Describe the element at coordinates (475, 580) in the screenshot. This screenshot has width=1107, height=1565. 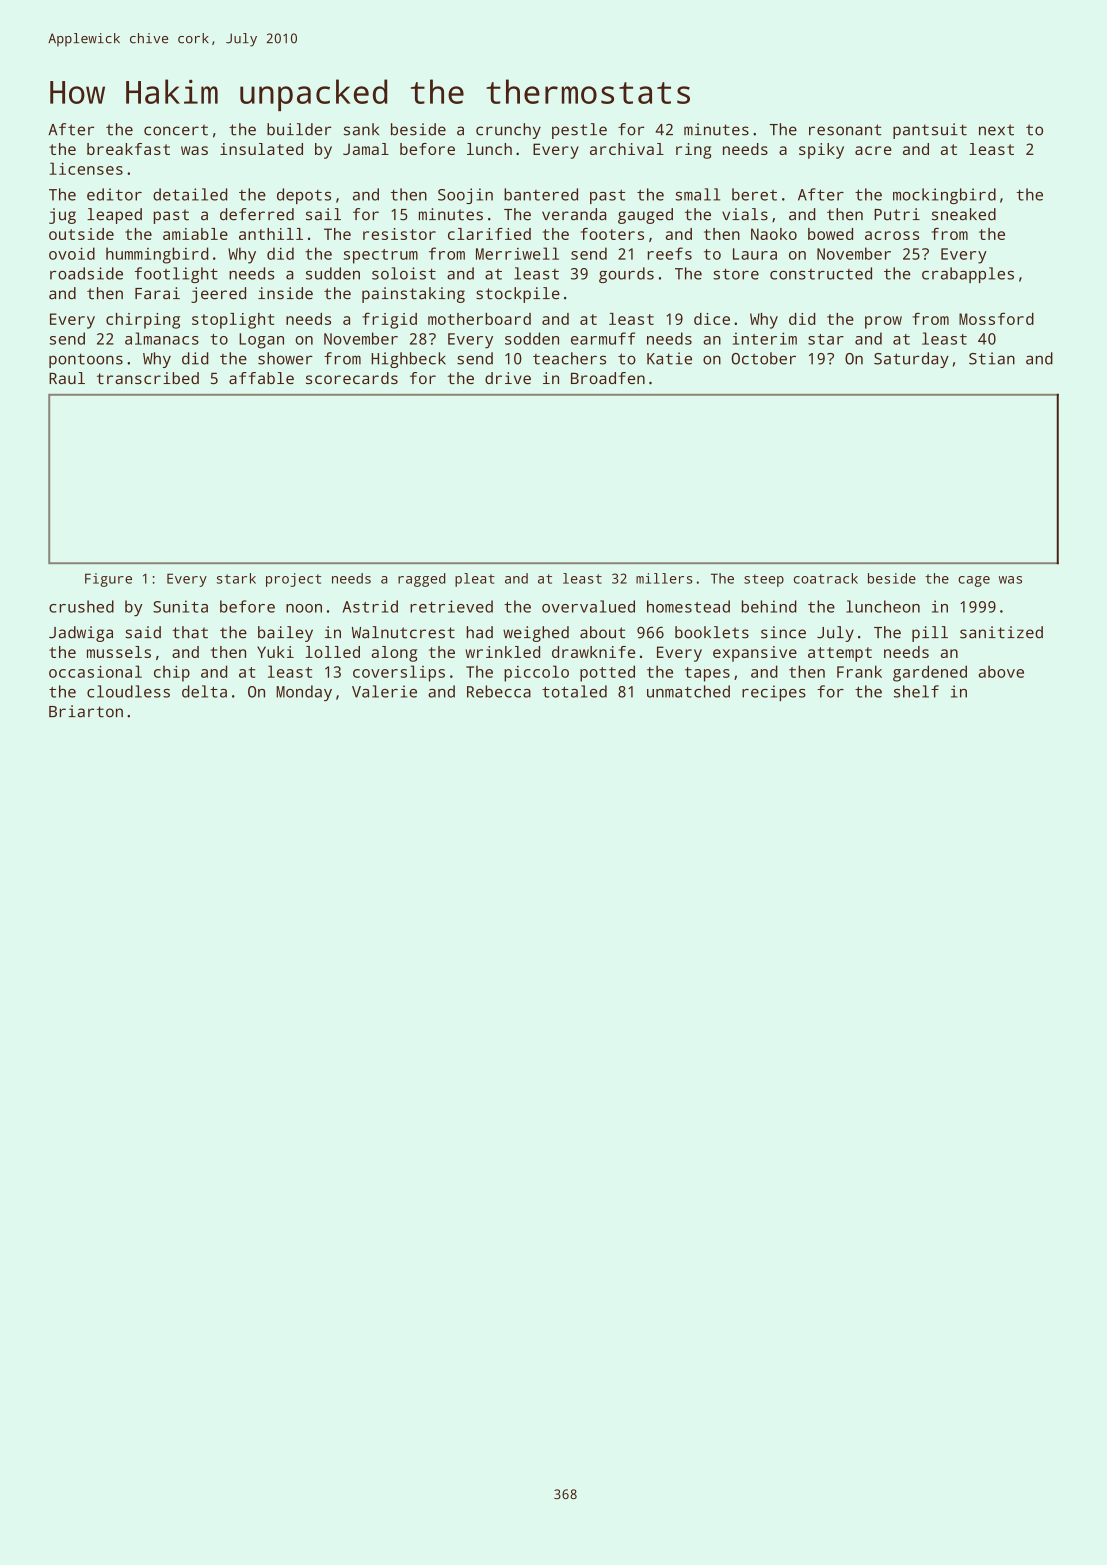
I see `pleat` at that location.
